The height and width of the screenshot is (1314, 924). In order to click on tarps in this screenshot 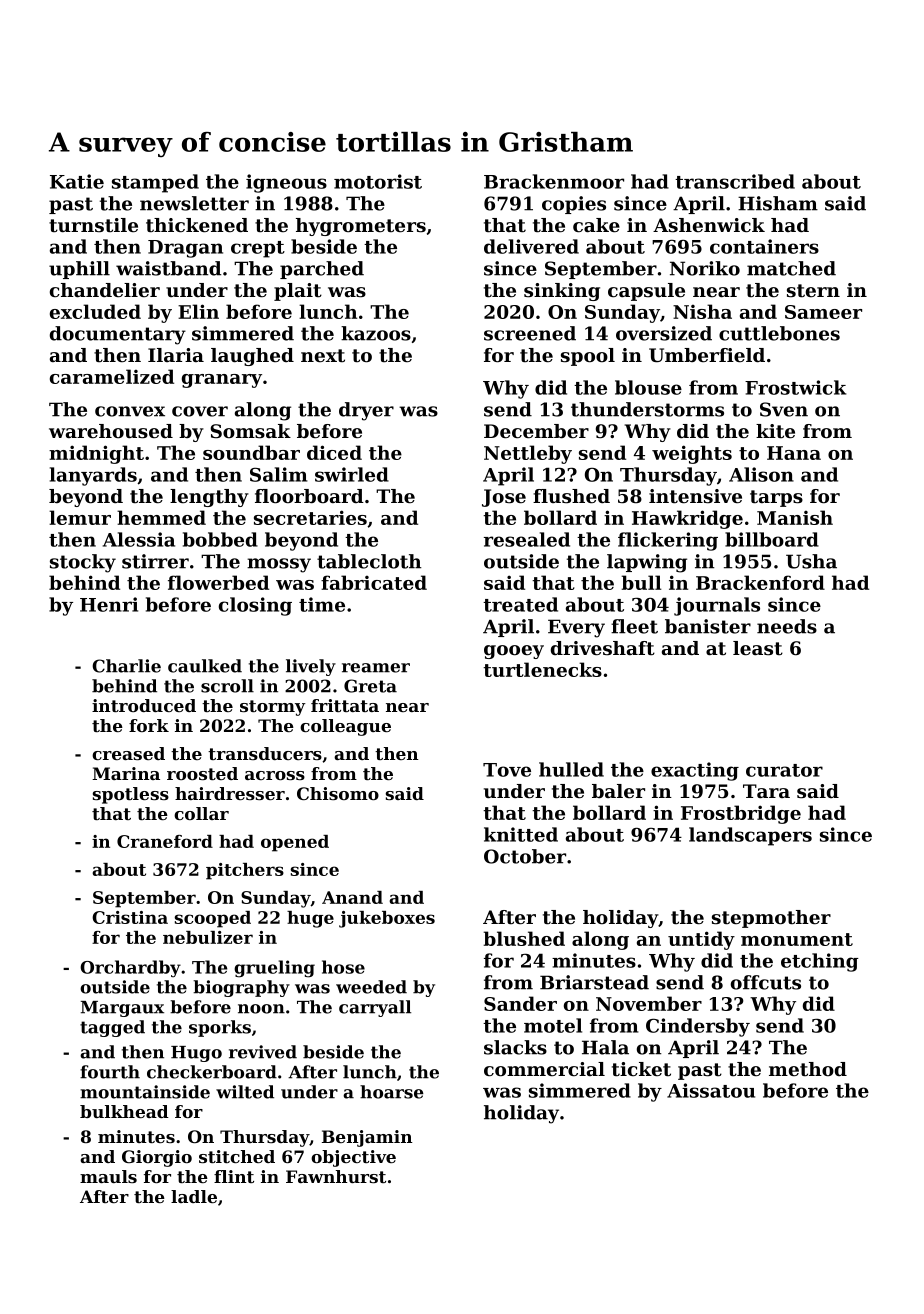, I will do `click(776, 498)`.
